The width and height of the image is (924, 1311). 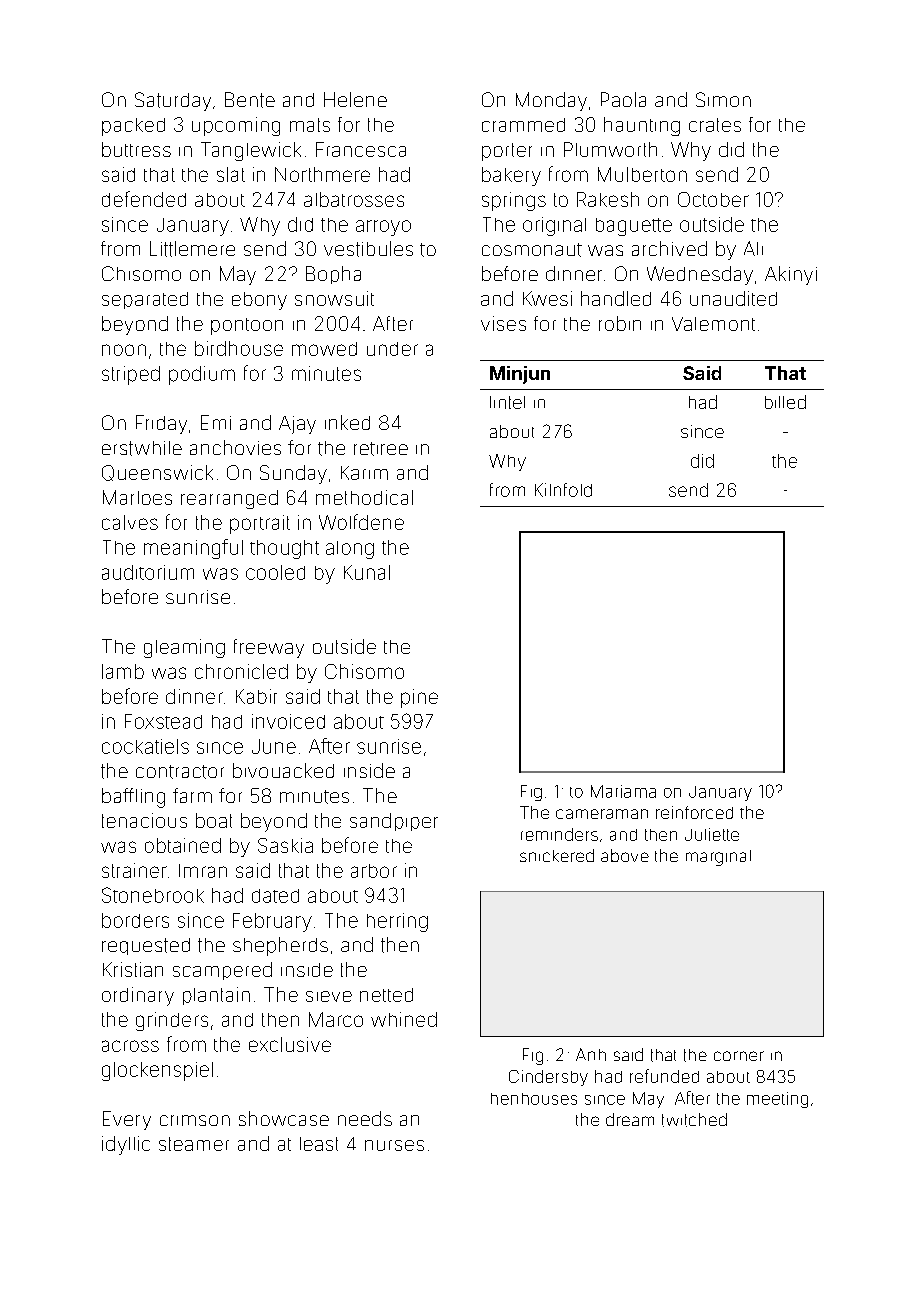 What do you see at coordinates (133, 969) in the image?
I see `Kristian` at bounding box center [133, 969].
